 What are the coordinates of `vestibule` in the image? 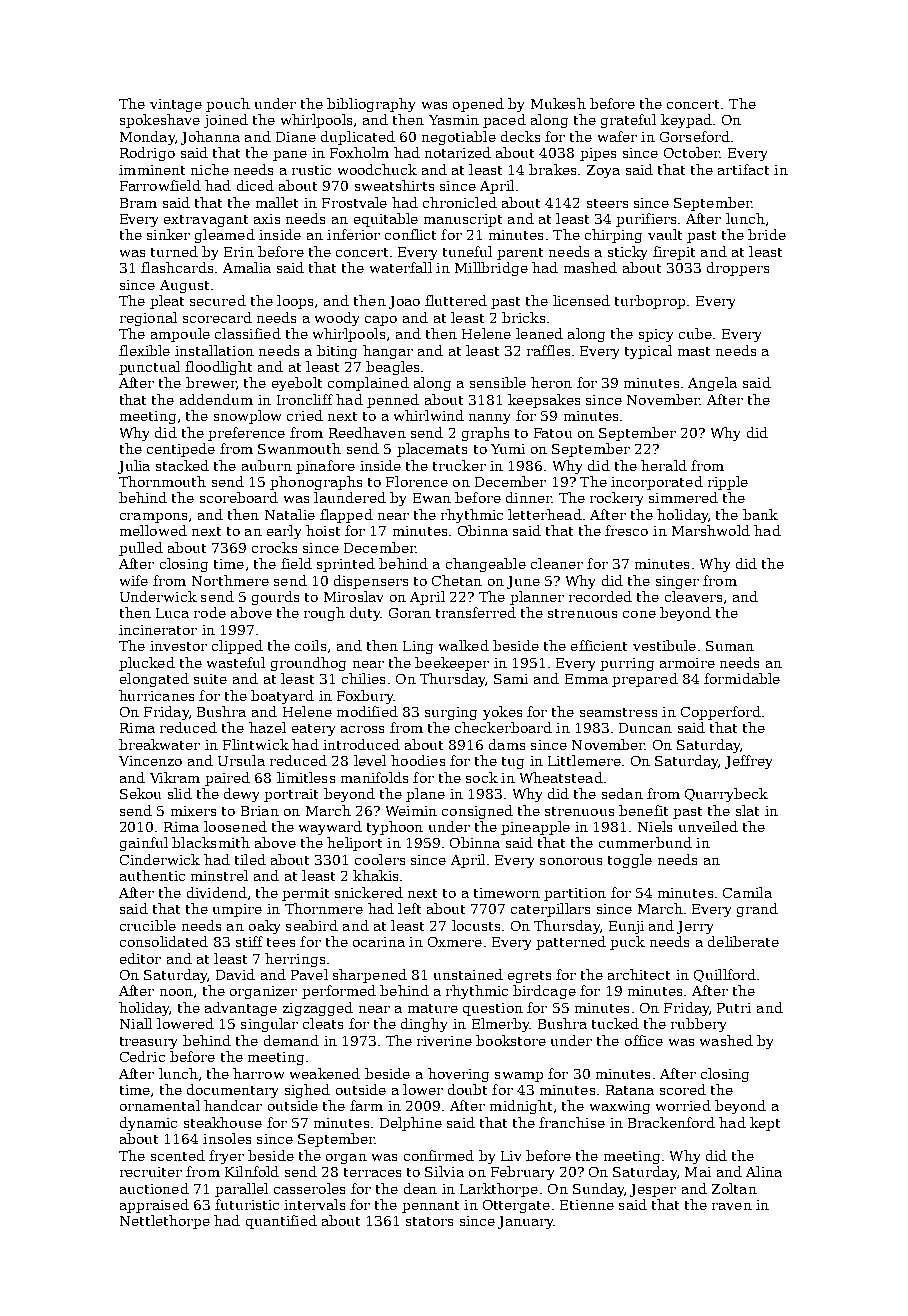 It's located at (664, 645).
